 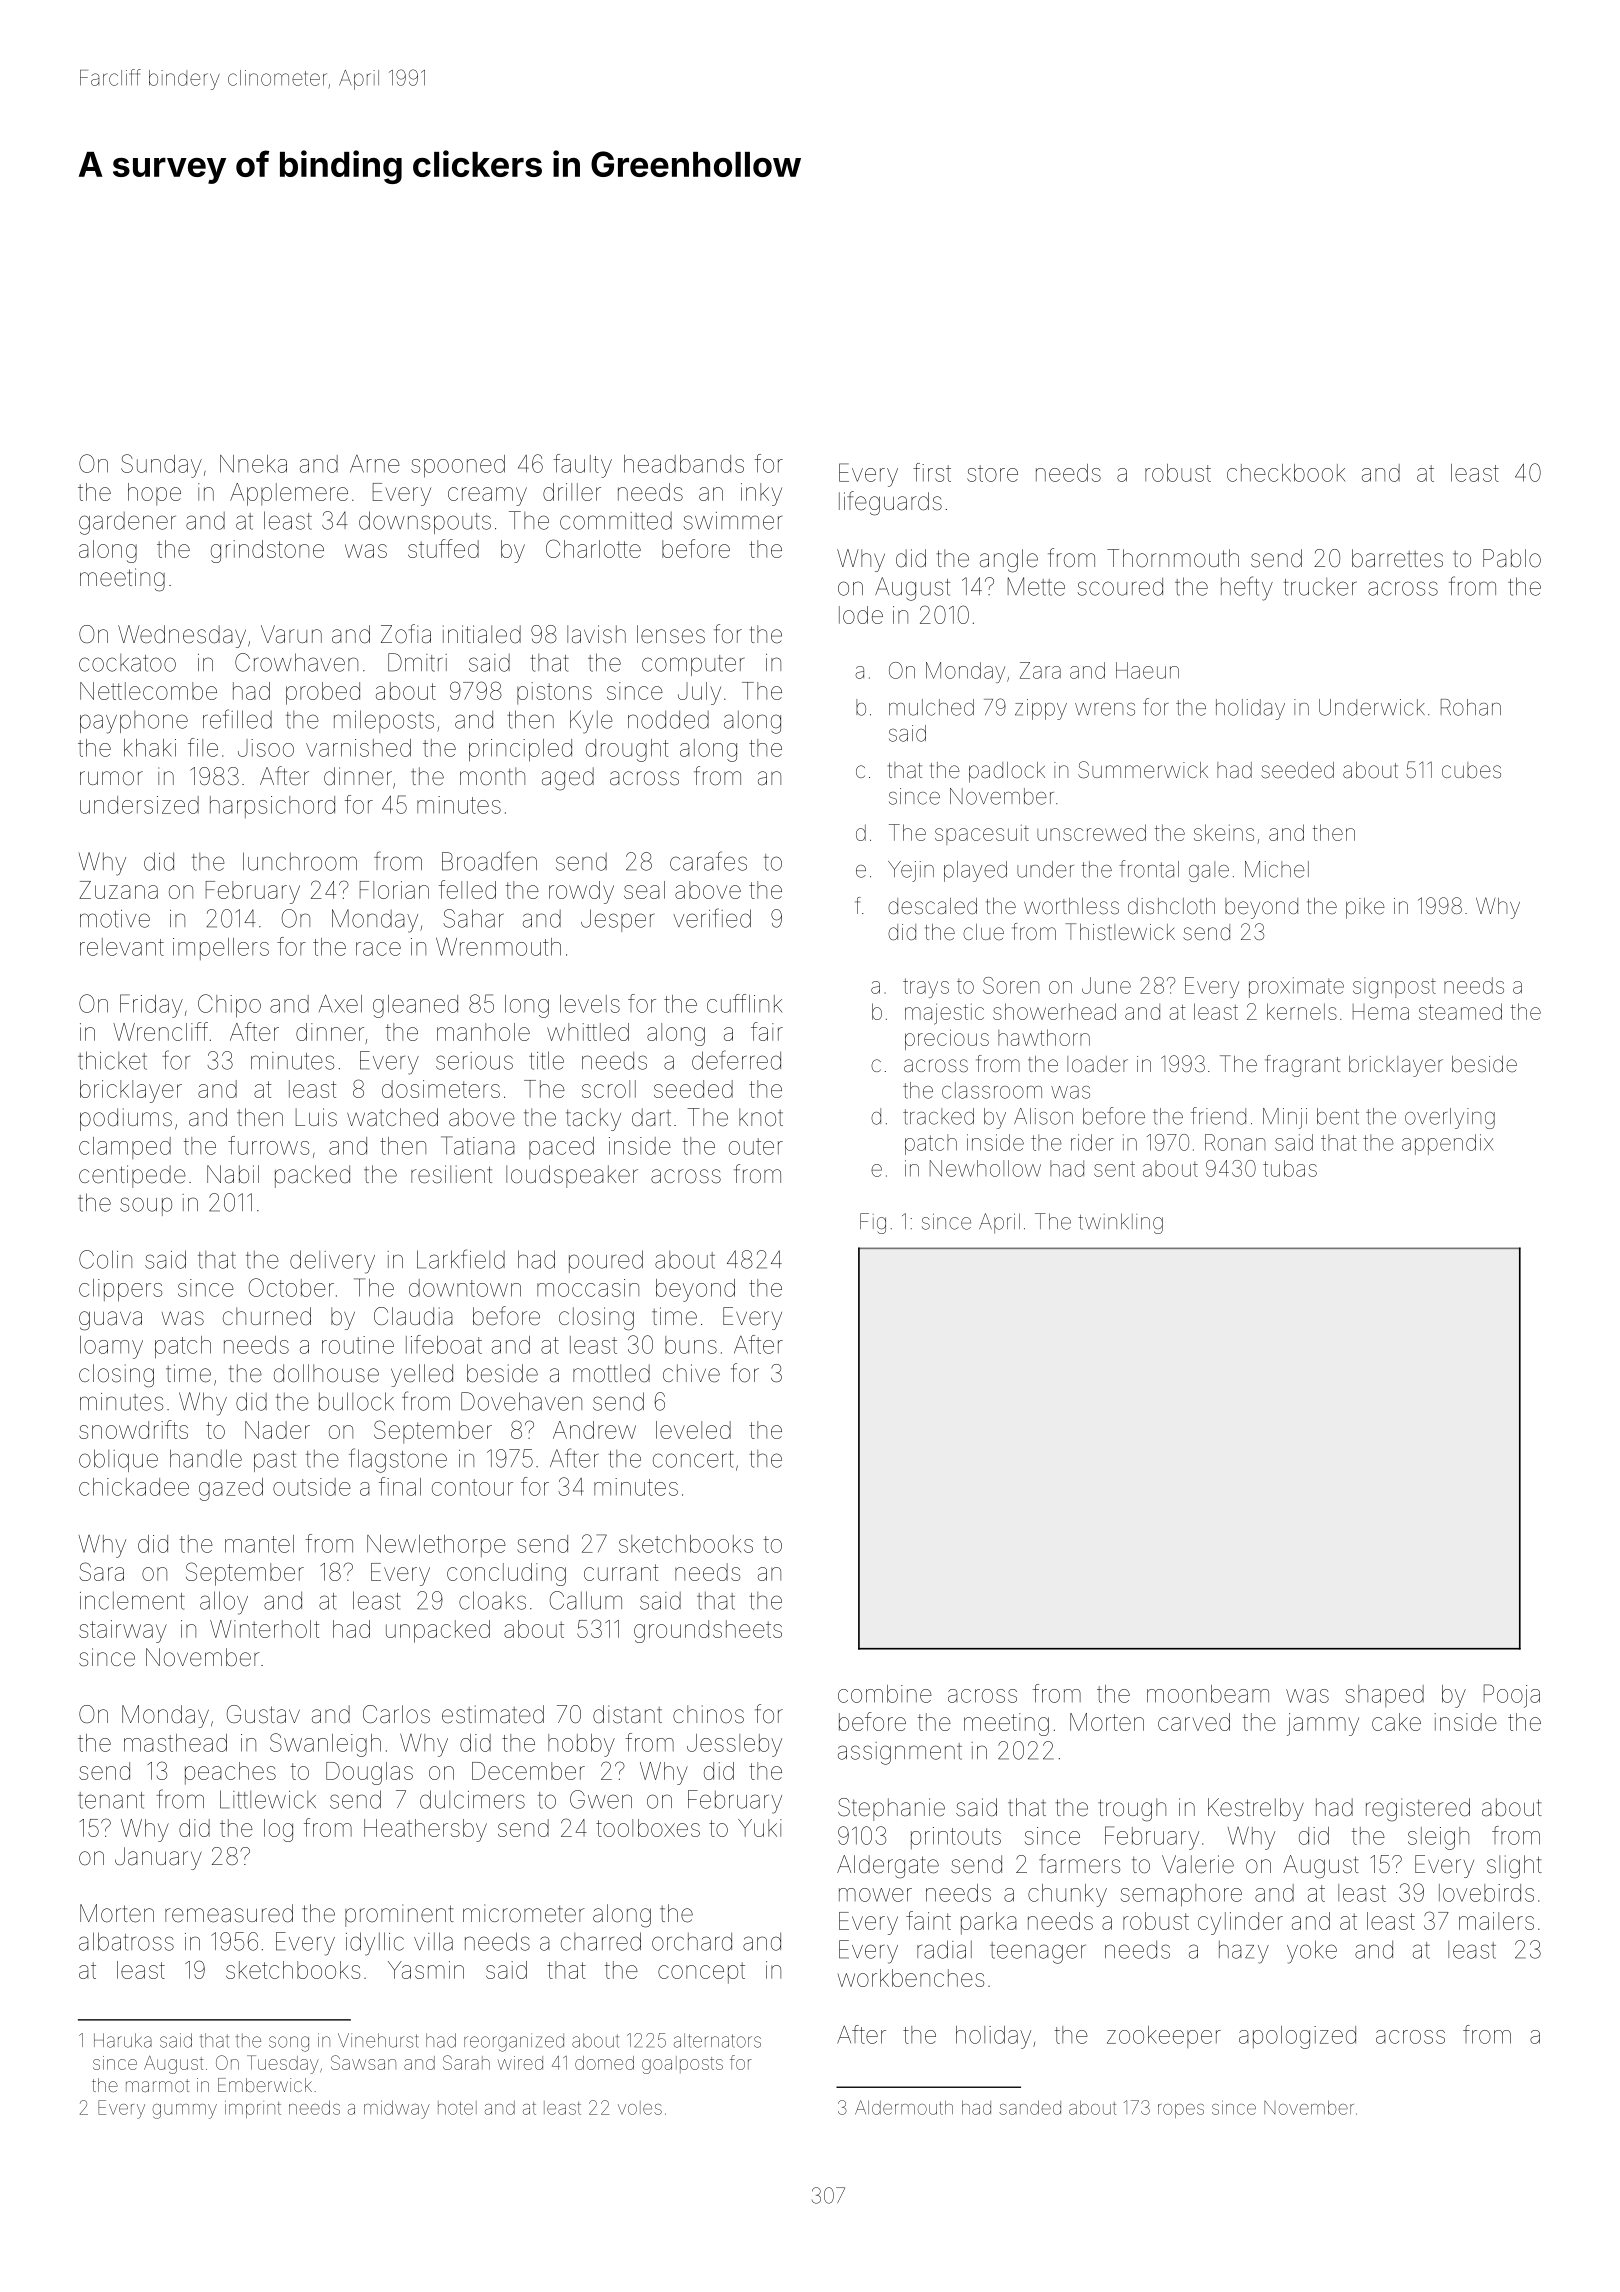 I want to click on gardener, so click(x=127, y=523).
